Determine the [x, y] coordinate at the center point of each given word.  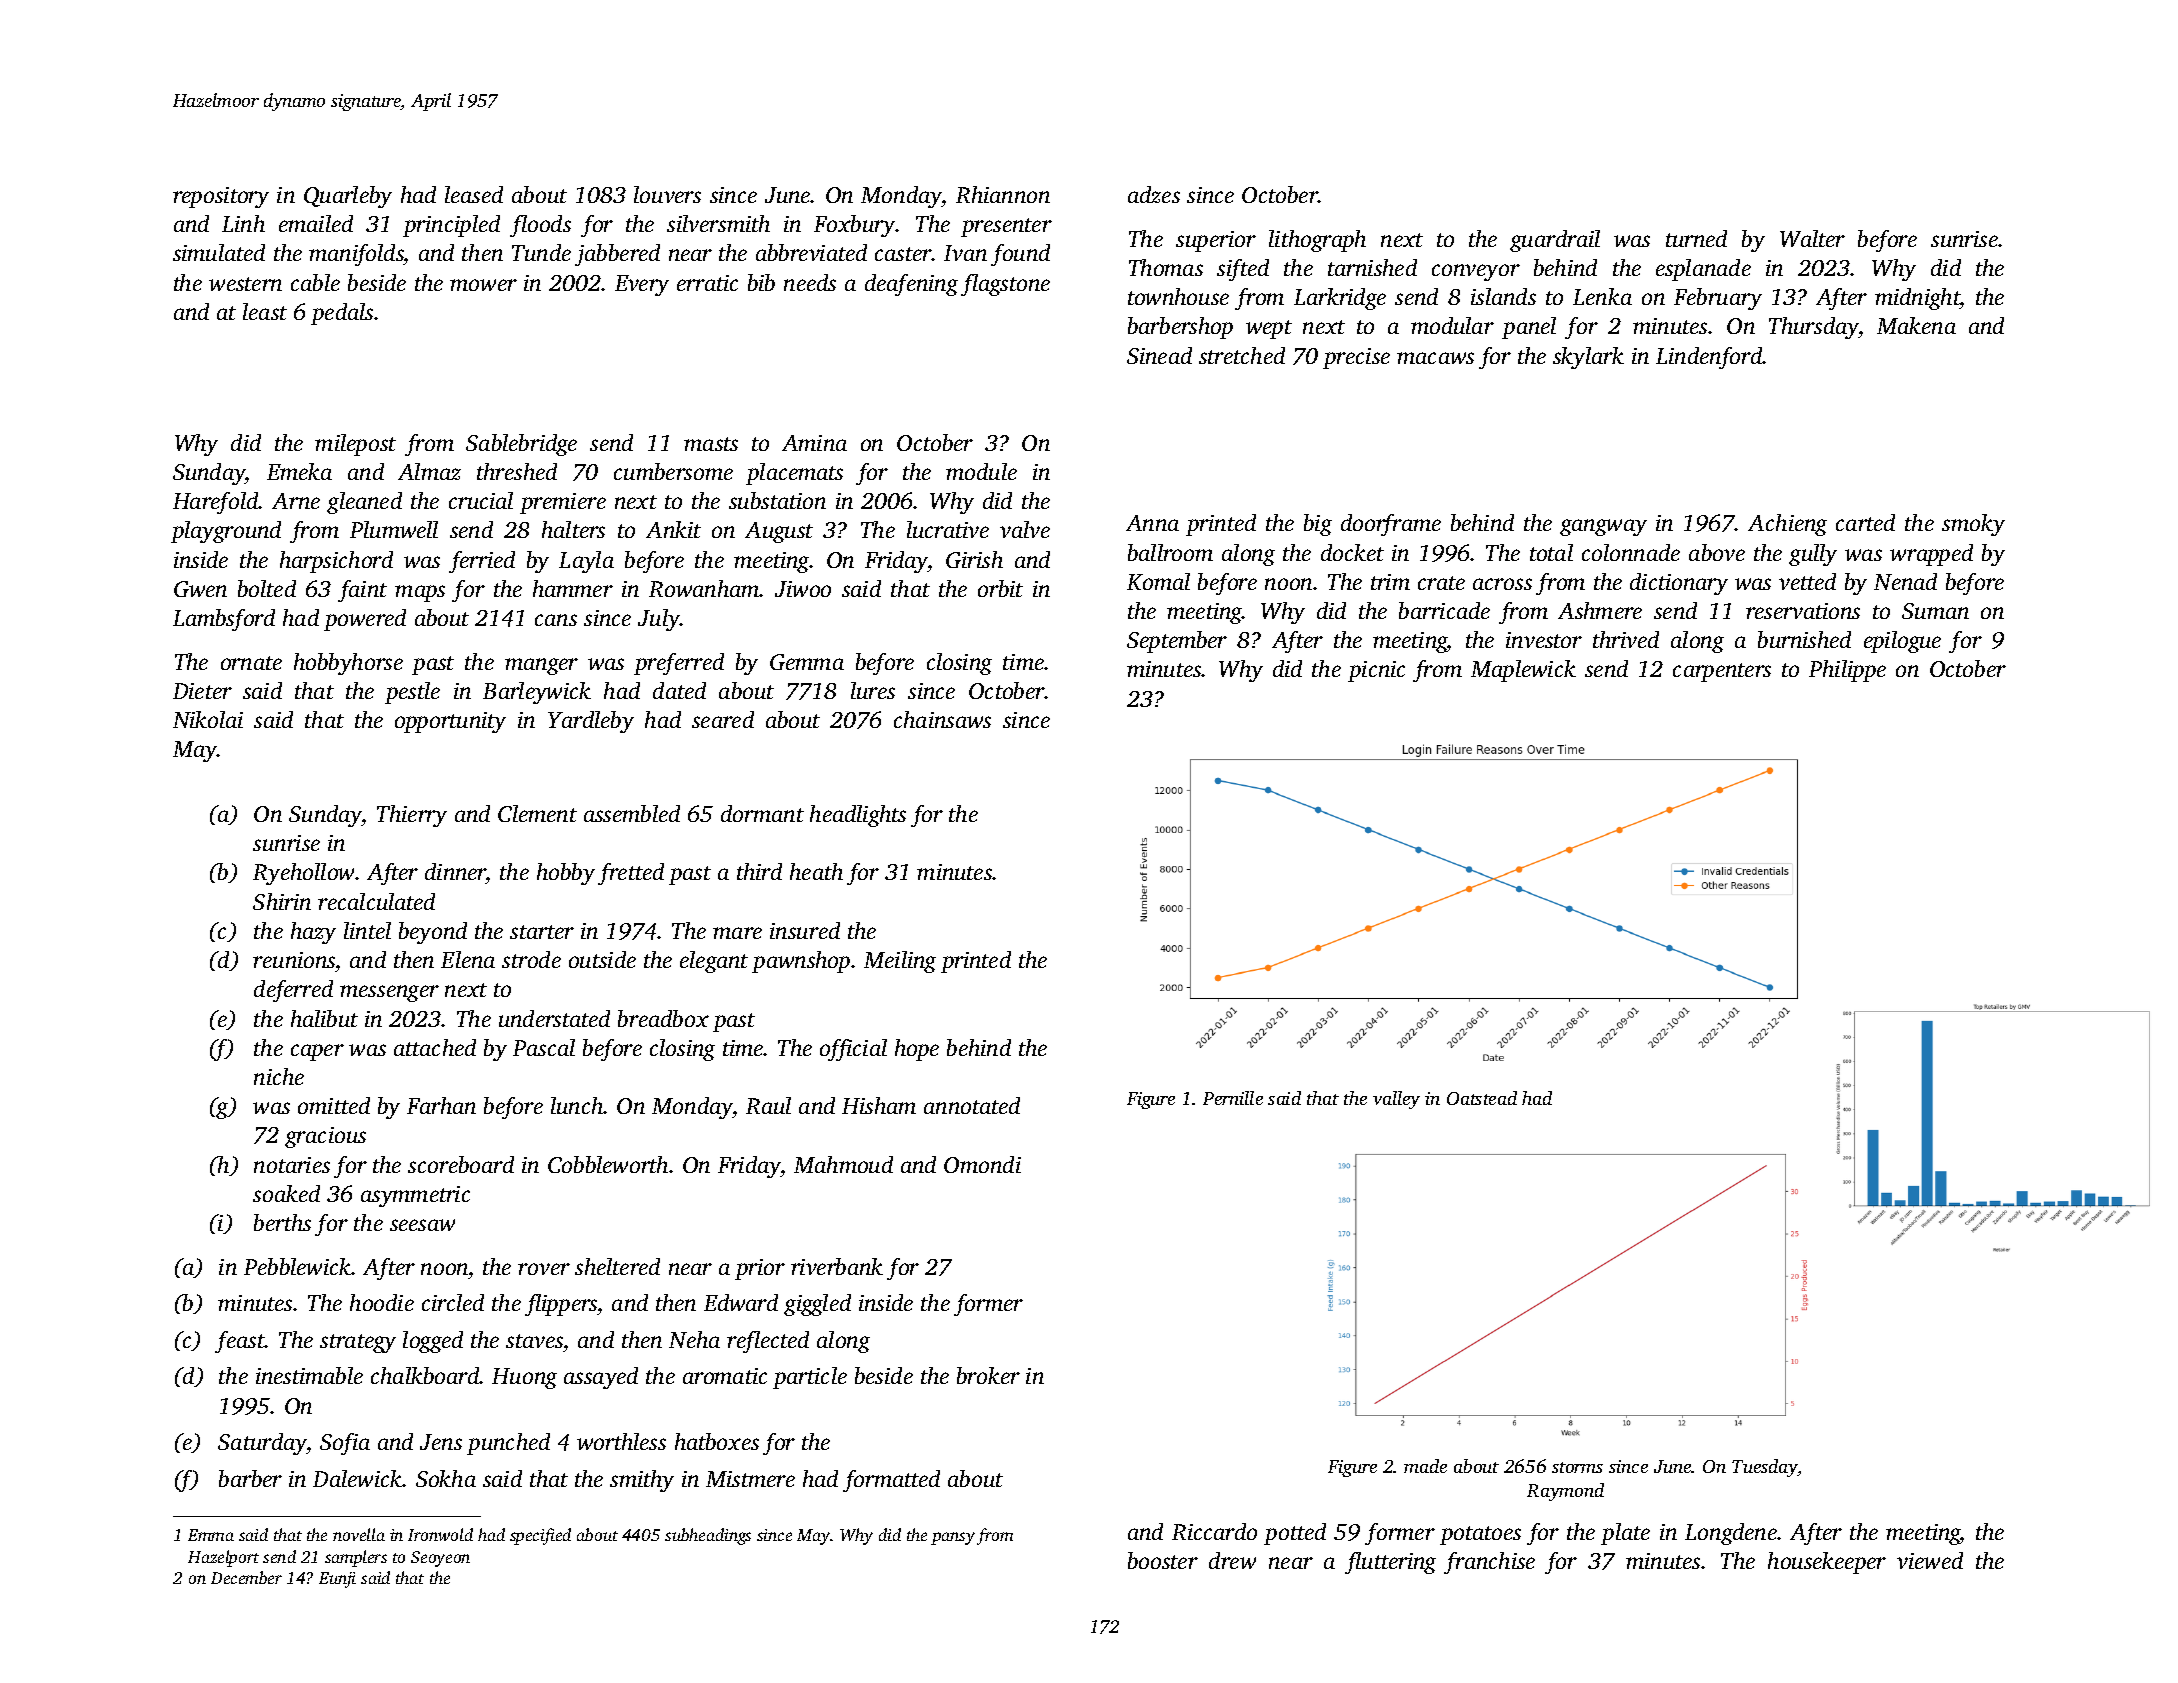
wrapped [1931, 555]
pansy [953, 1538]
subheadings [708, 1536]
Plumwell [394, 529]
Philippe [1847, 671]
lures [873, 690]
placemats [794, 474]
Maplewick [1523, 671]
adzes [1154, 194]
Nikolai [208, 719]
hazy [313, 933]
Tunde [541, 252]
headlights [858, 816]
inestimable [309, 1375]
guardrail [1555, 241]
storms [1577, 1467]
